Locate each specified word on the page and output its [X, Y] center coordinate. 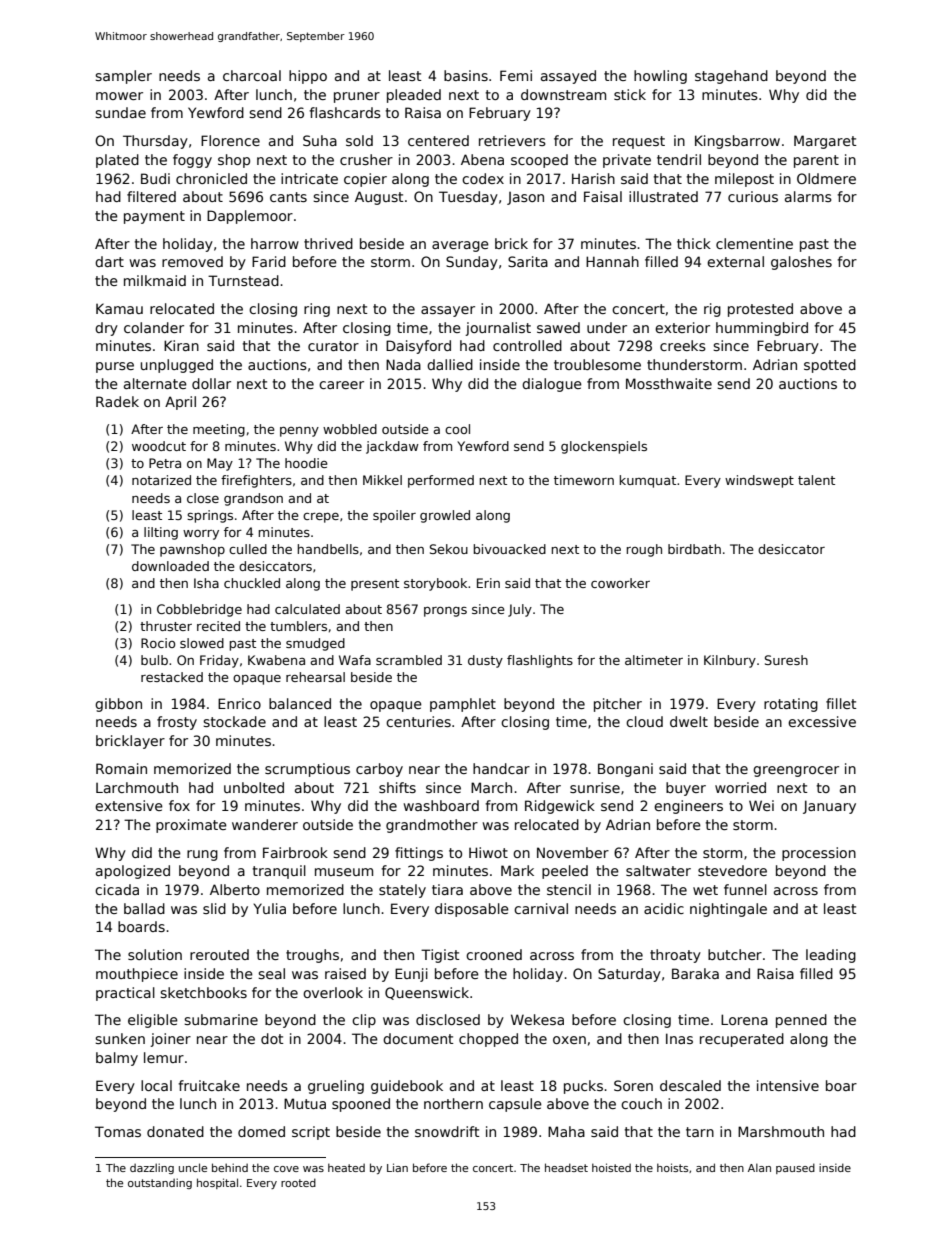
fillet [841, 703]
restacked [172, 677]
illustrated [663, 196]
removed [192, 261]
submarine [221, 1019]
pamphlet [463, 705]
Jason [525, 198]
